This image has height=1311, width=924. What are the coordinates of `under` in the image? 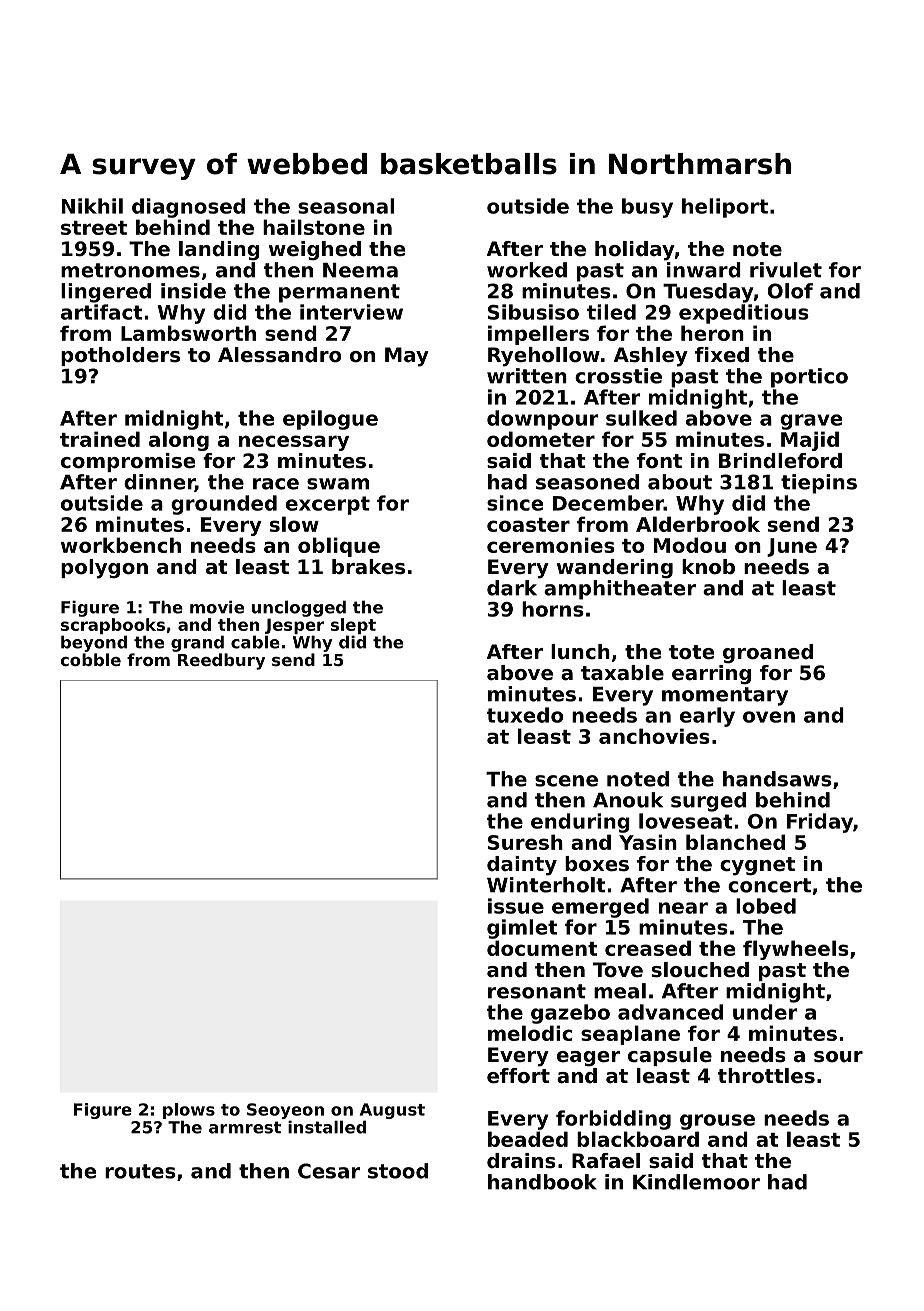 It's located at (765, 1012).
